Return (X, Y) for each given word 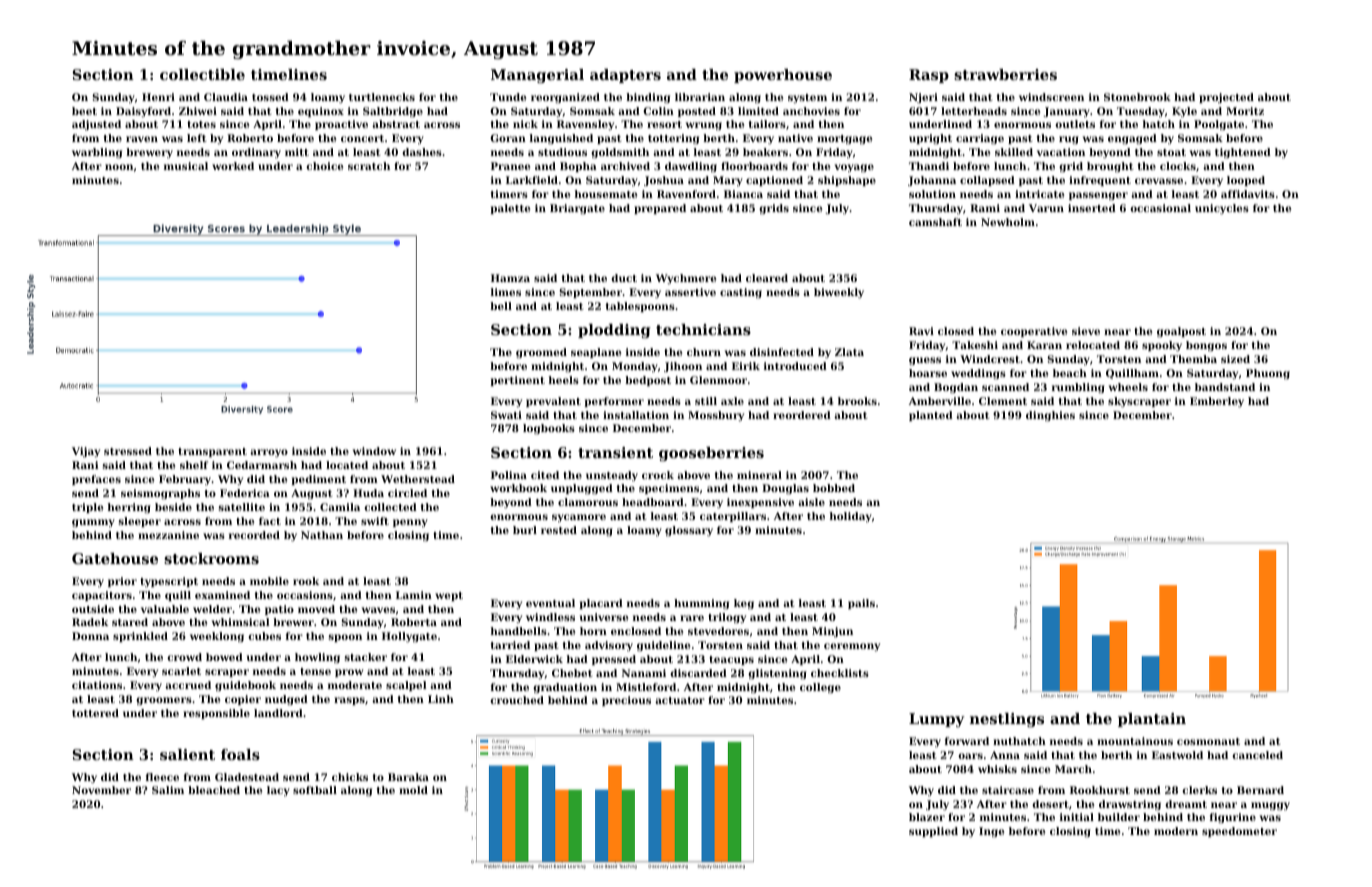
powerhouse (783, 76)
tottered (95, 713)
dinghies (1050, 416)
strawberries (1005, 74)
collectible (202, 74)
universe (604, 617)
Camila (340, 507)
